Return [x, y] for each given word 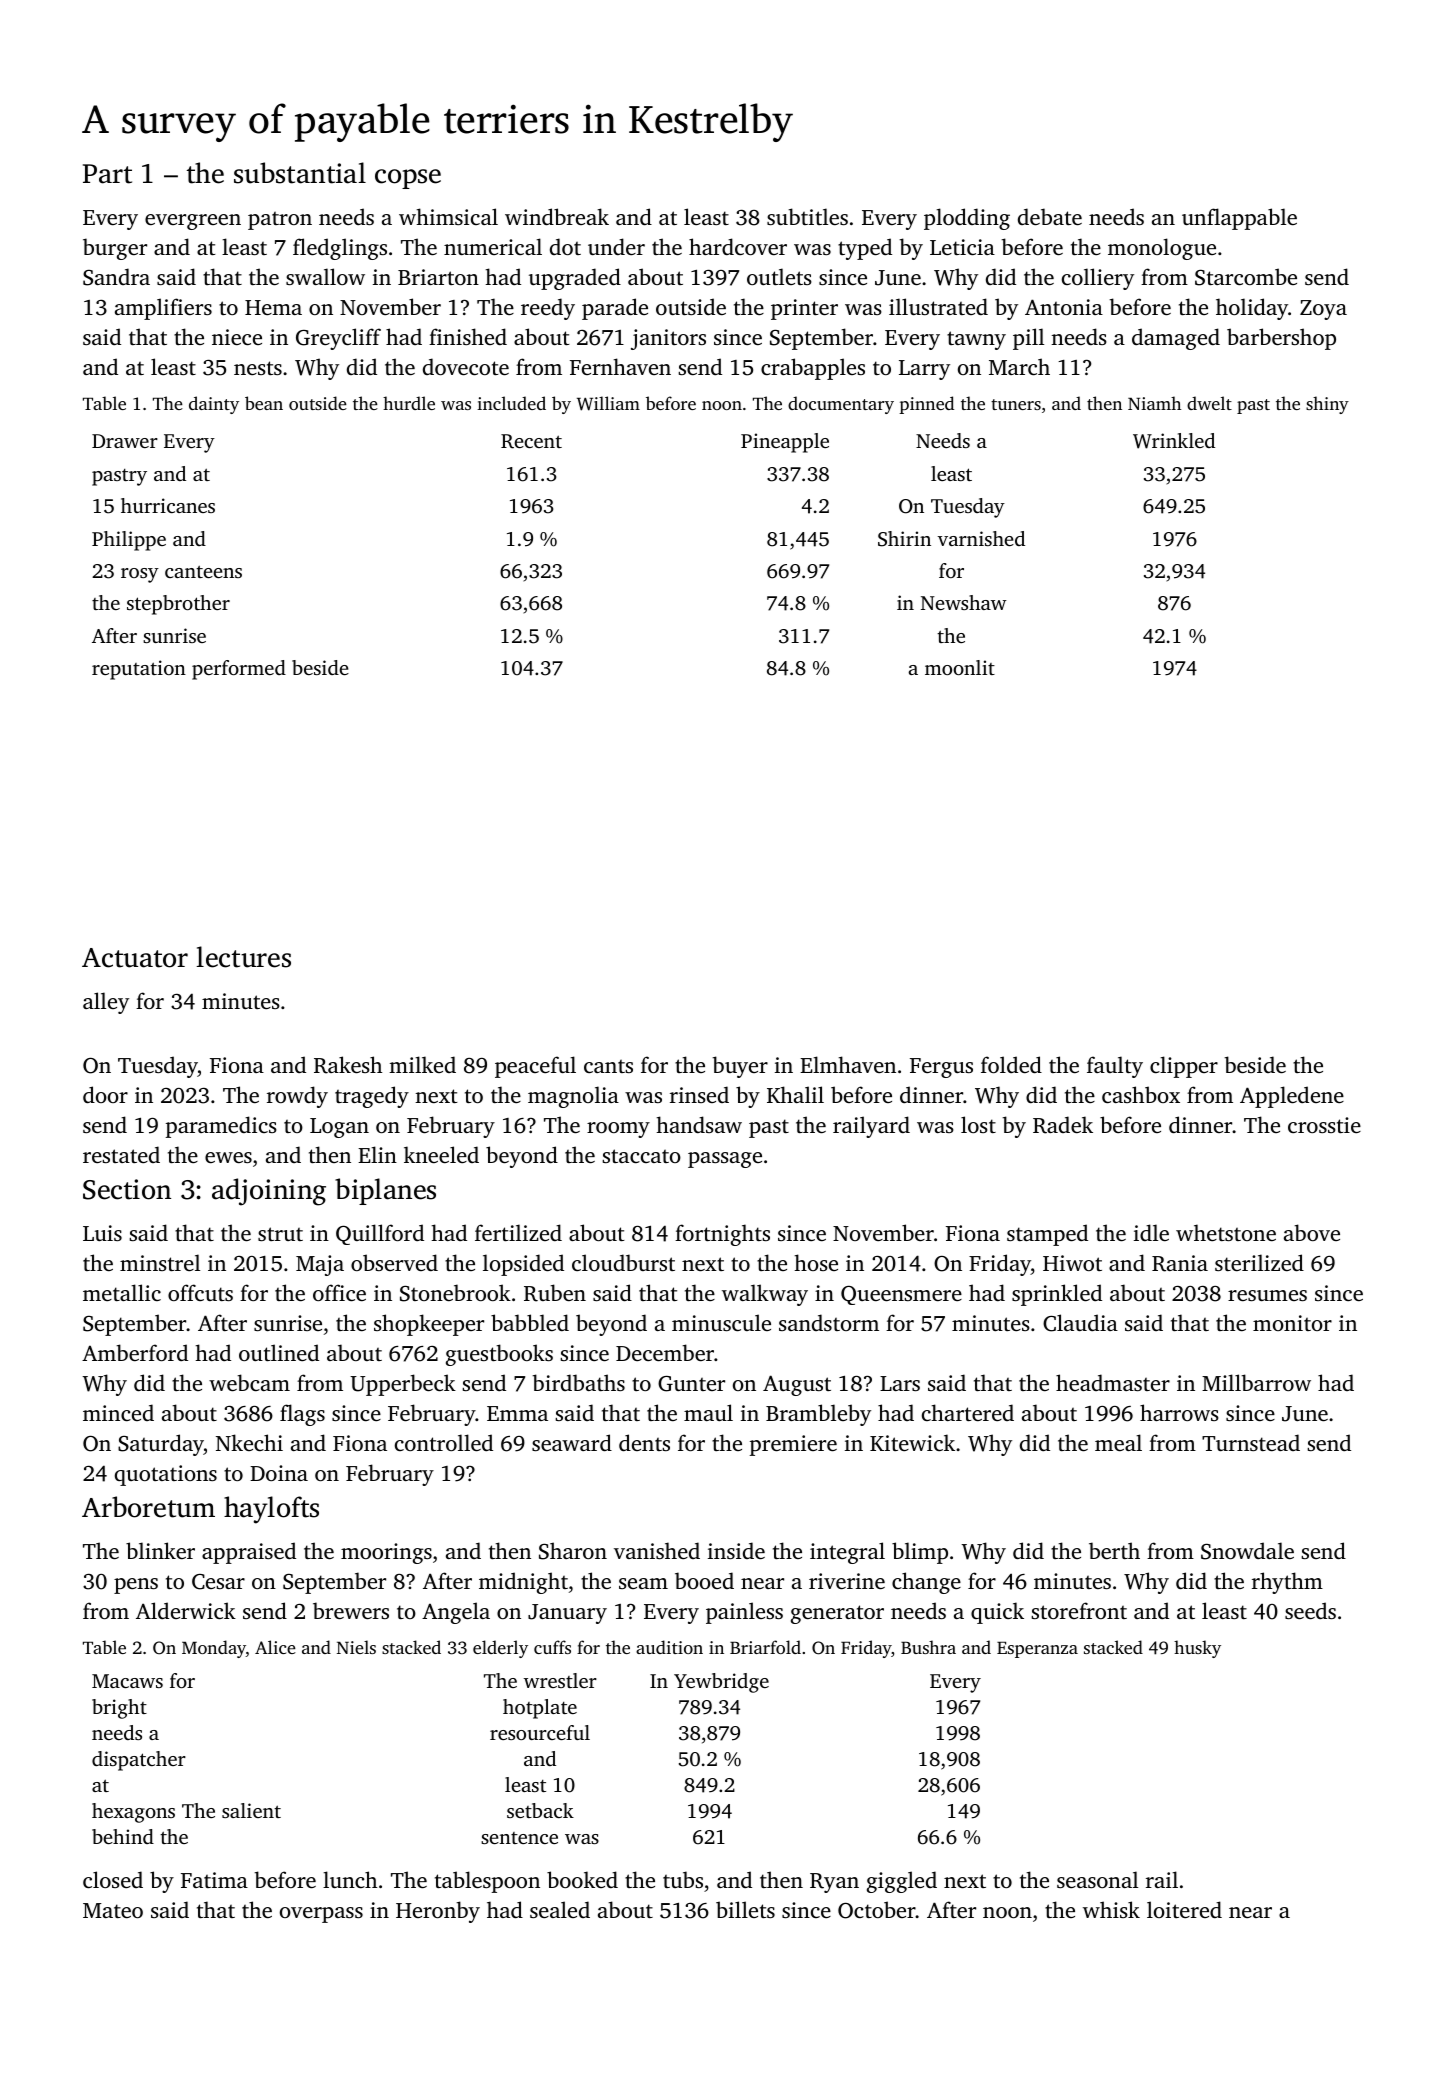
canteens [203, 571]
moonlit [960, 667]
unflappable [1239, 219]
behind [123, 1836]
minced [118, 1412]
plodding [967, 219]
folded [1011, 1064]
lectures [243, 957]
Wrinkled [1174, 441]
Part [107, 174]
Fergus [941, 1068]
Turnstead [1251, 1442]
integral [847, 1553]
